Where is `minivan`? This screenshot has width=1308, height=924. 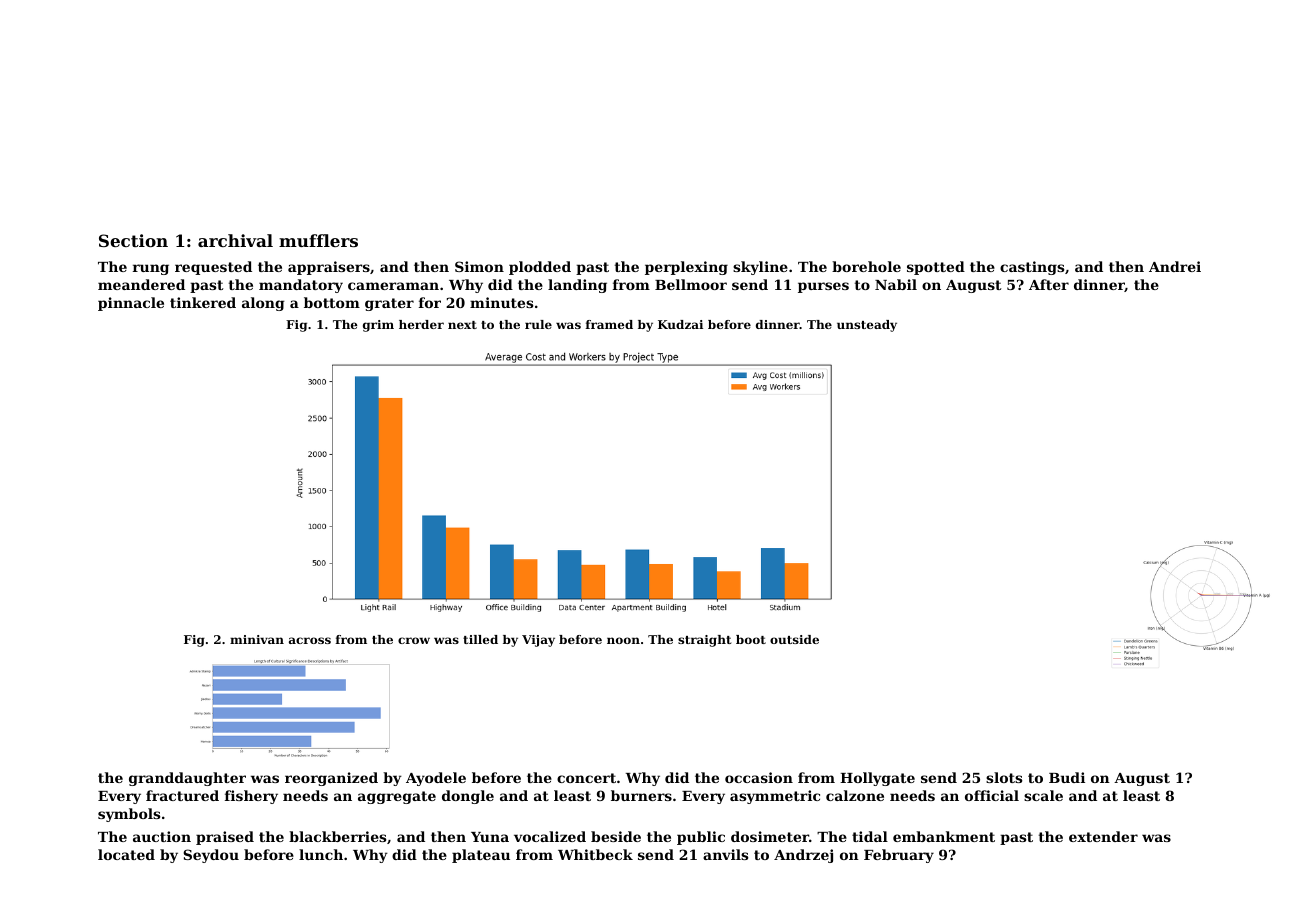
minivan is located at coordinates (257, 639).
